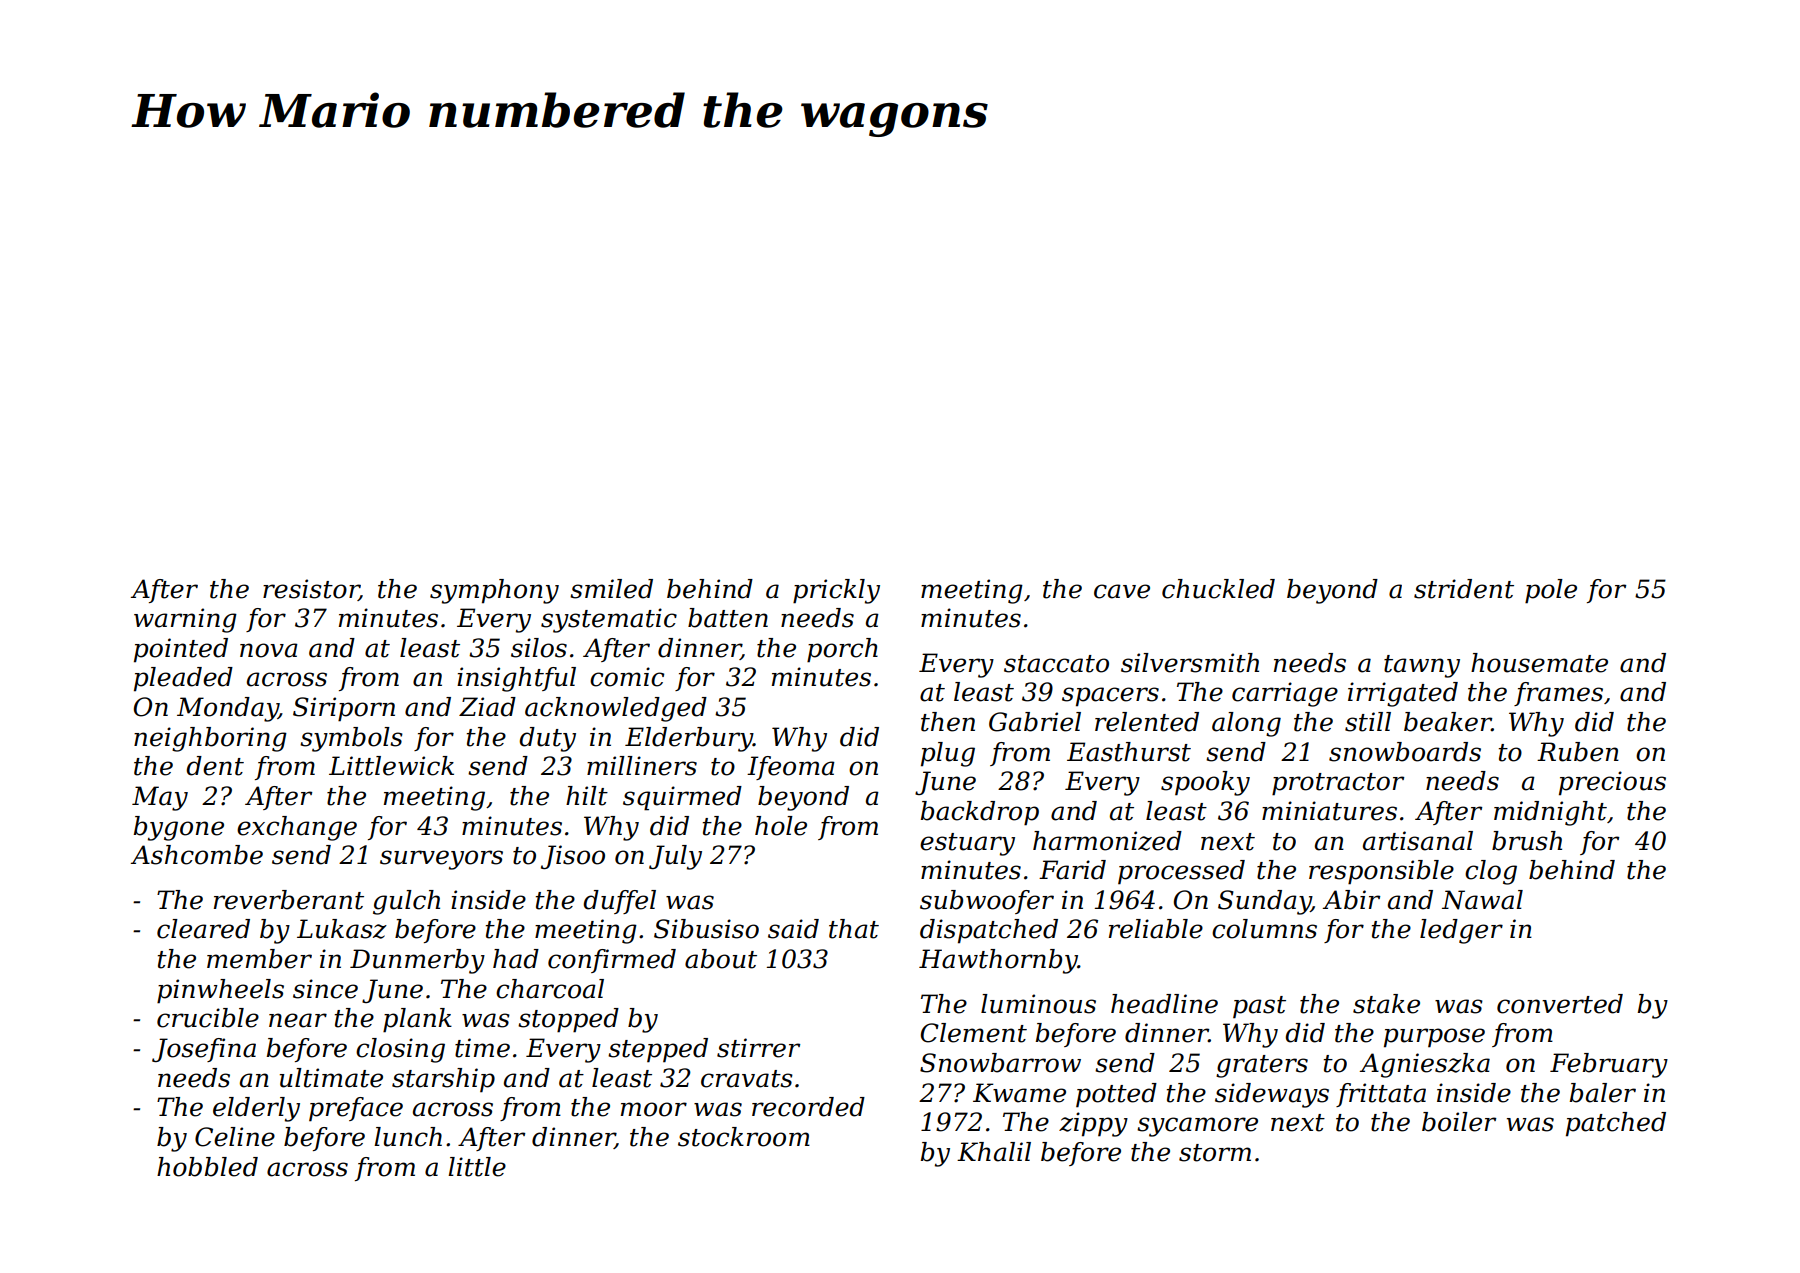 The image size is (1800, 1273). Describe the element at coordinates (443, 1080) in the document. I see `starship` at that location.
